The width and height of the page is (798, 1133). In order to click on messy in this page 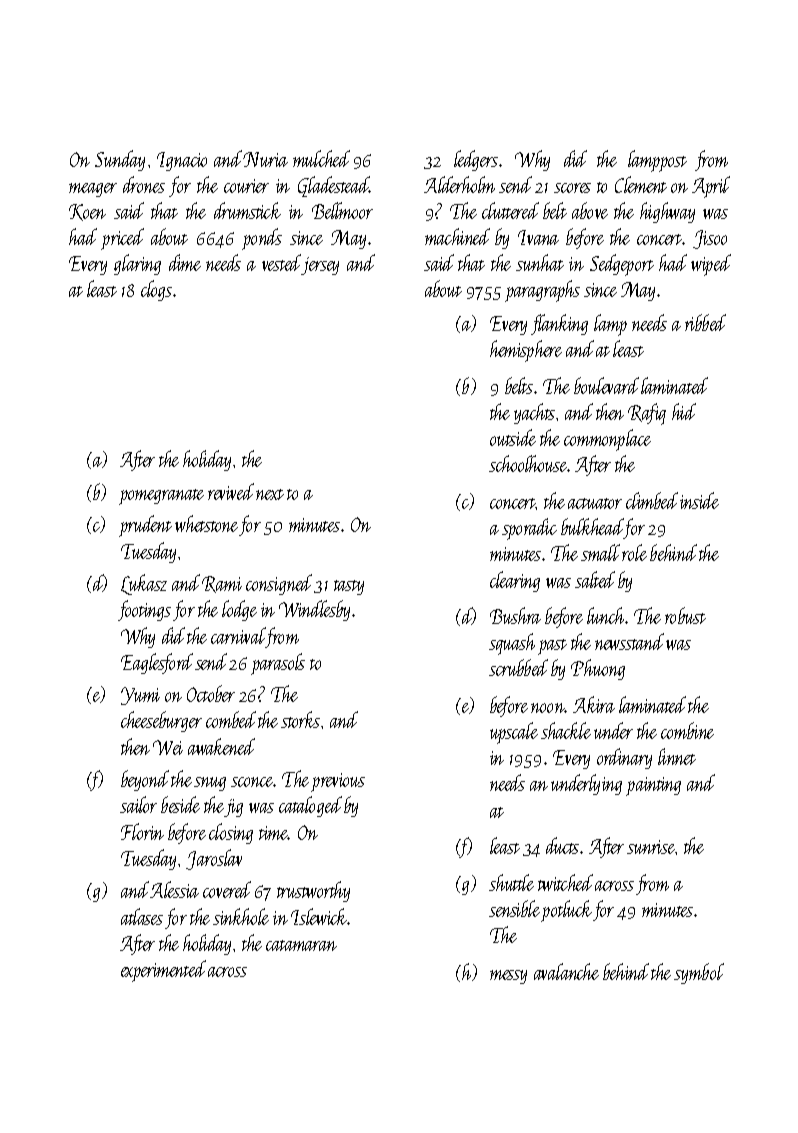, I will do `click(508, 977)`.
